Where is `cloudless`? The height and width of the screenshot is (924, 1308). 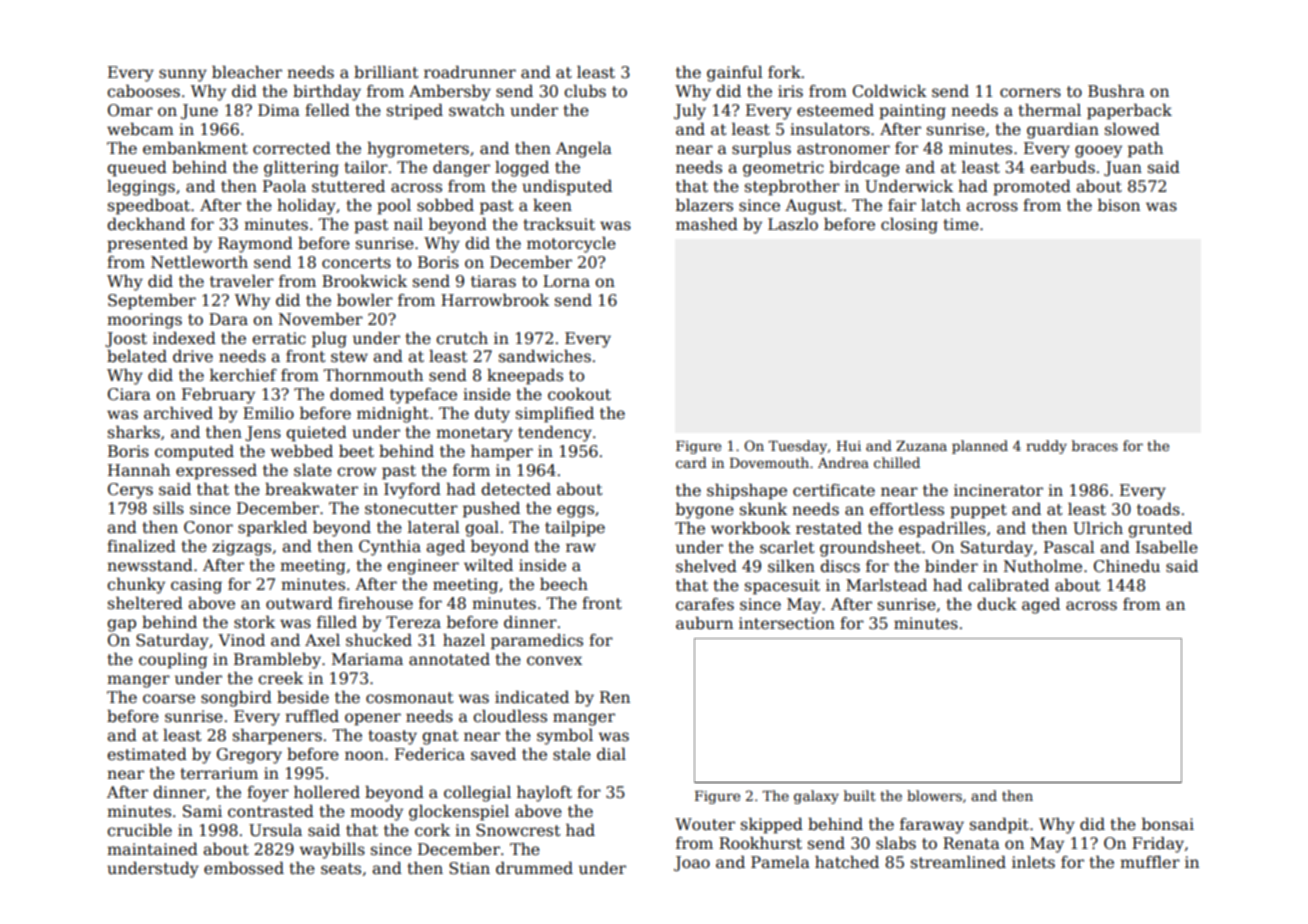
cloudless is located at coordinates (510, 716).
